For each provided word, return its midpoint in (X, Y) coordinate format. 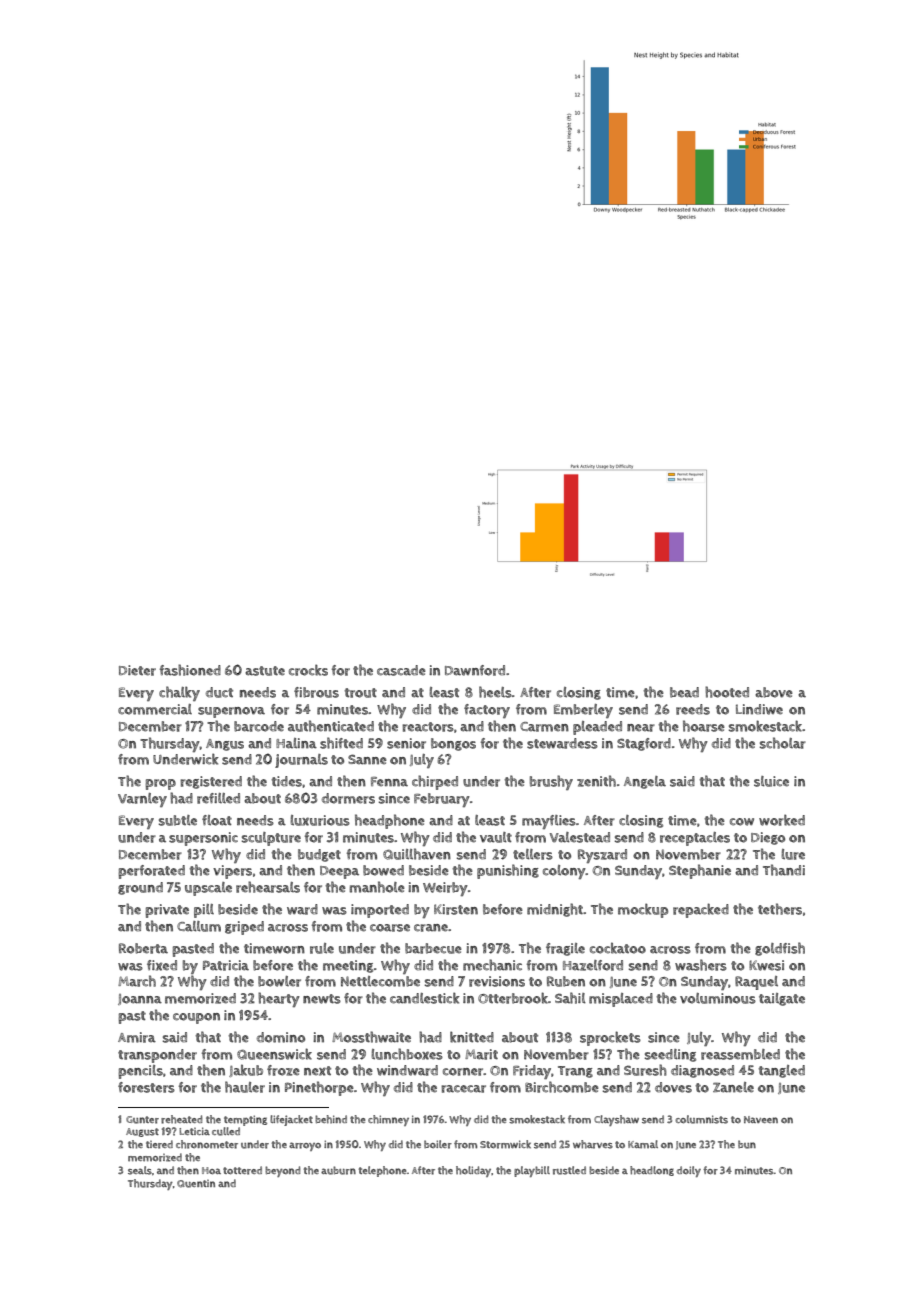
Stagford (644, 744)
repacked (701, 910)
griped (244, 928)
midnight (555, 910)
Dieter (137, 670)
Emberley (583, 711)
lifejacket (291, 1120)
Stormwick (505, 1144)
